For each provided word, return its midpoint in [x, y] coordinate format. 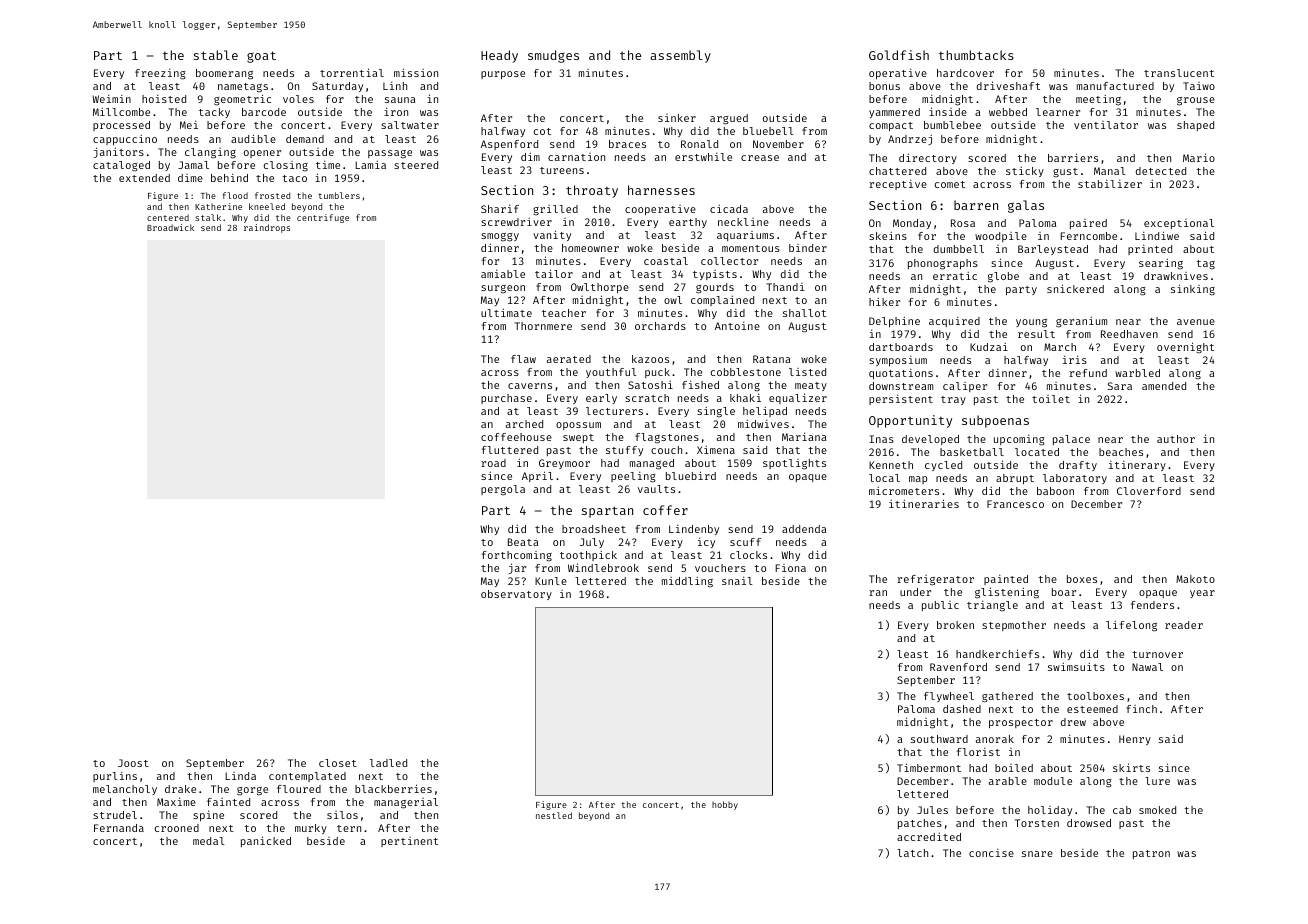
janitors [119, 152]
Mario [1199, 157]
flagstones [667, 438]
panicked [266, 841]
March [1060, 347]
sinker [677, 118]
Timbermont [929, 767]
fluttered [510, 450]
